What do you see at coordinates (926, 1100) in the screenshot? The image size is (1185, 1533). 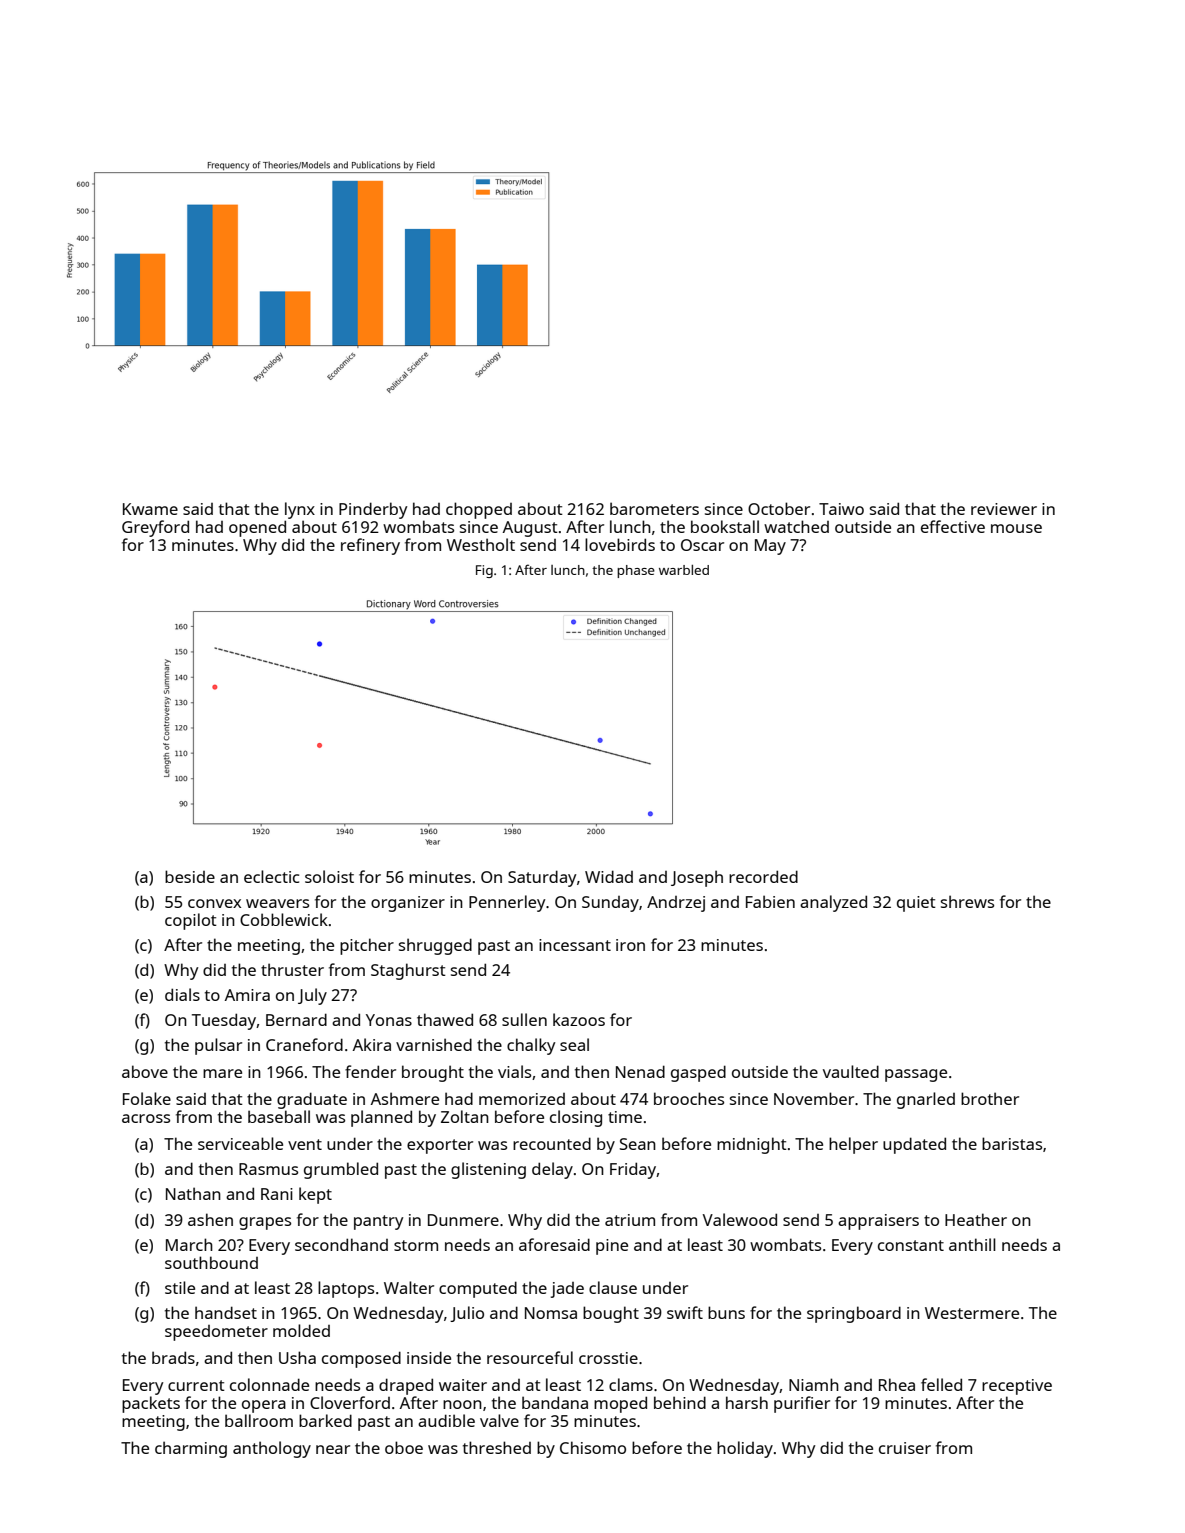 I see `gnarled` at bounding box center [926, 1100].
